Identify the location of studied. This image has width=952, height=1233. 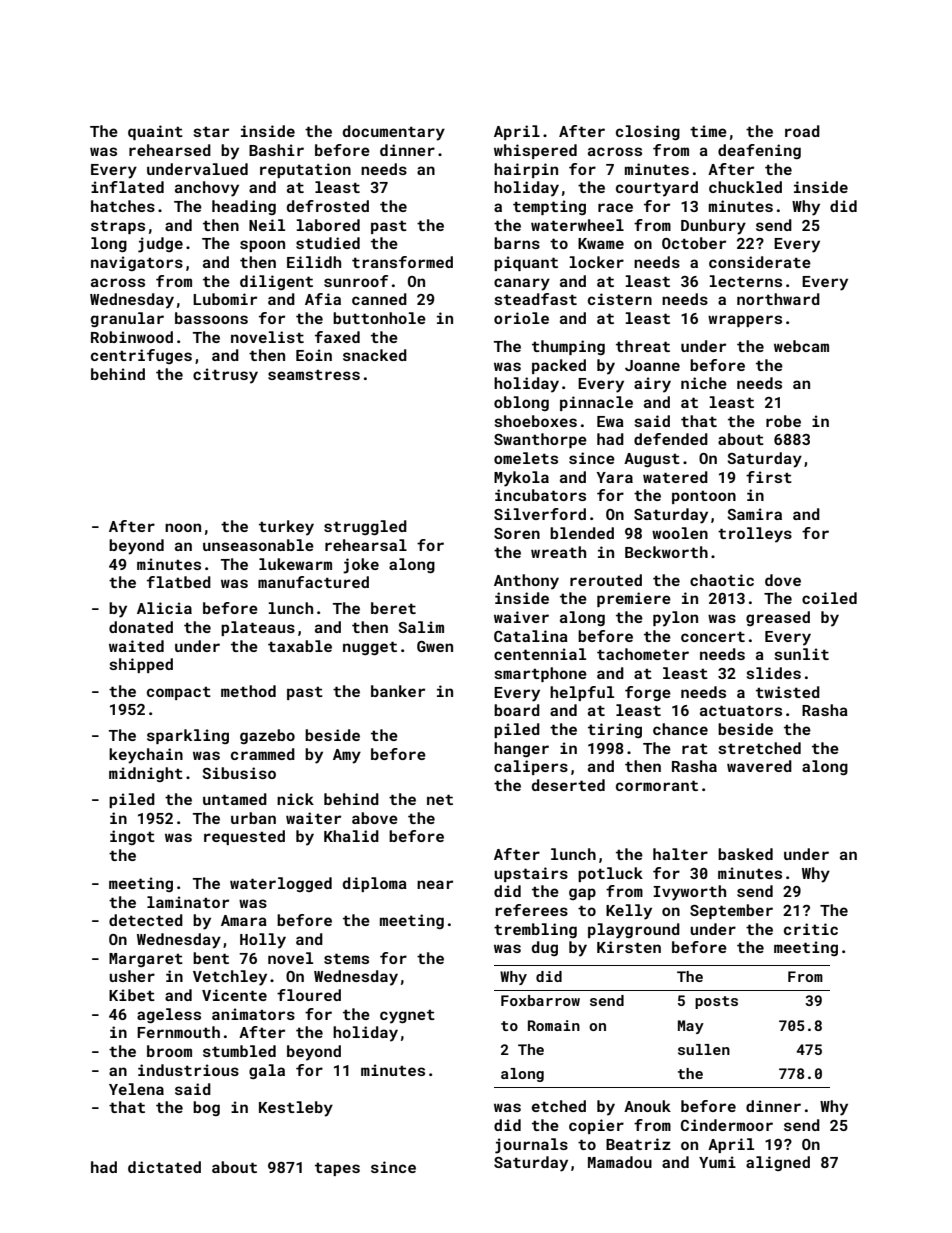
(328, 243).
